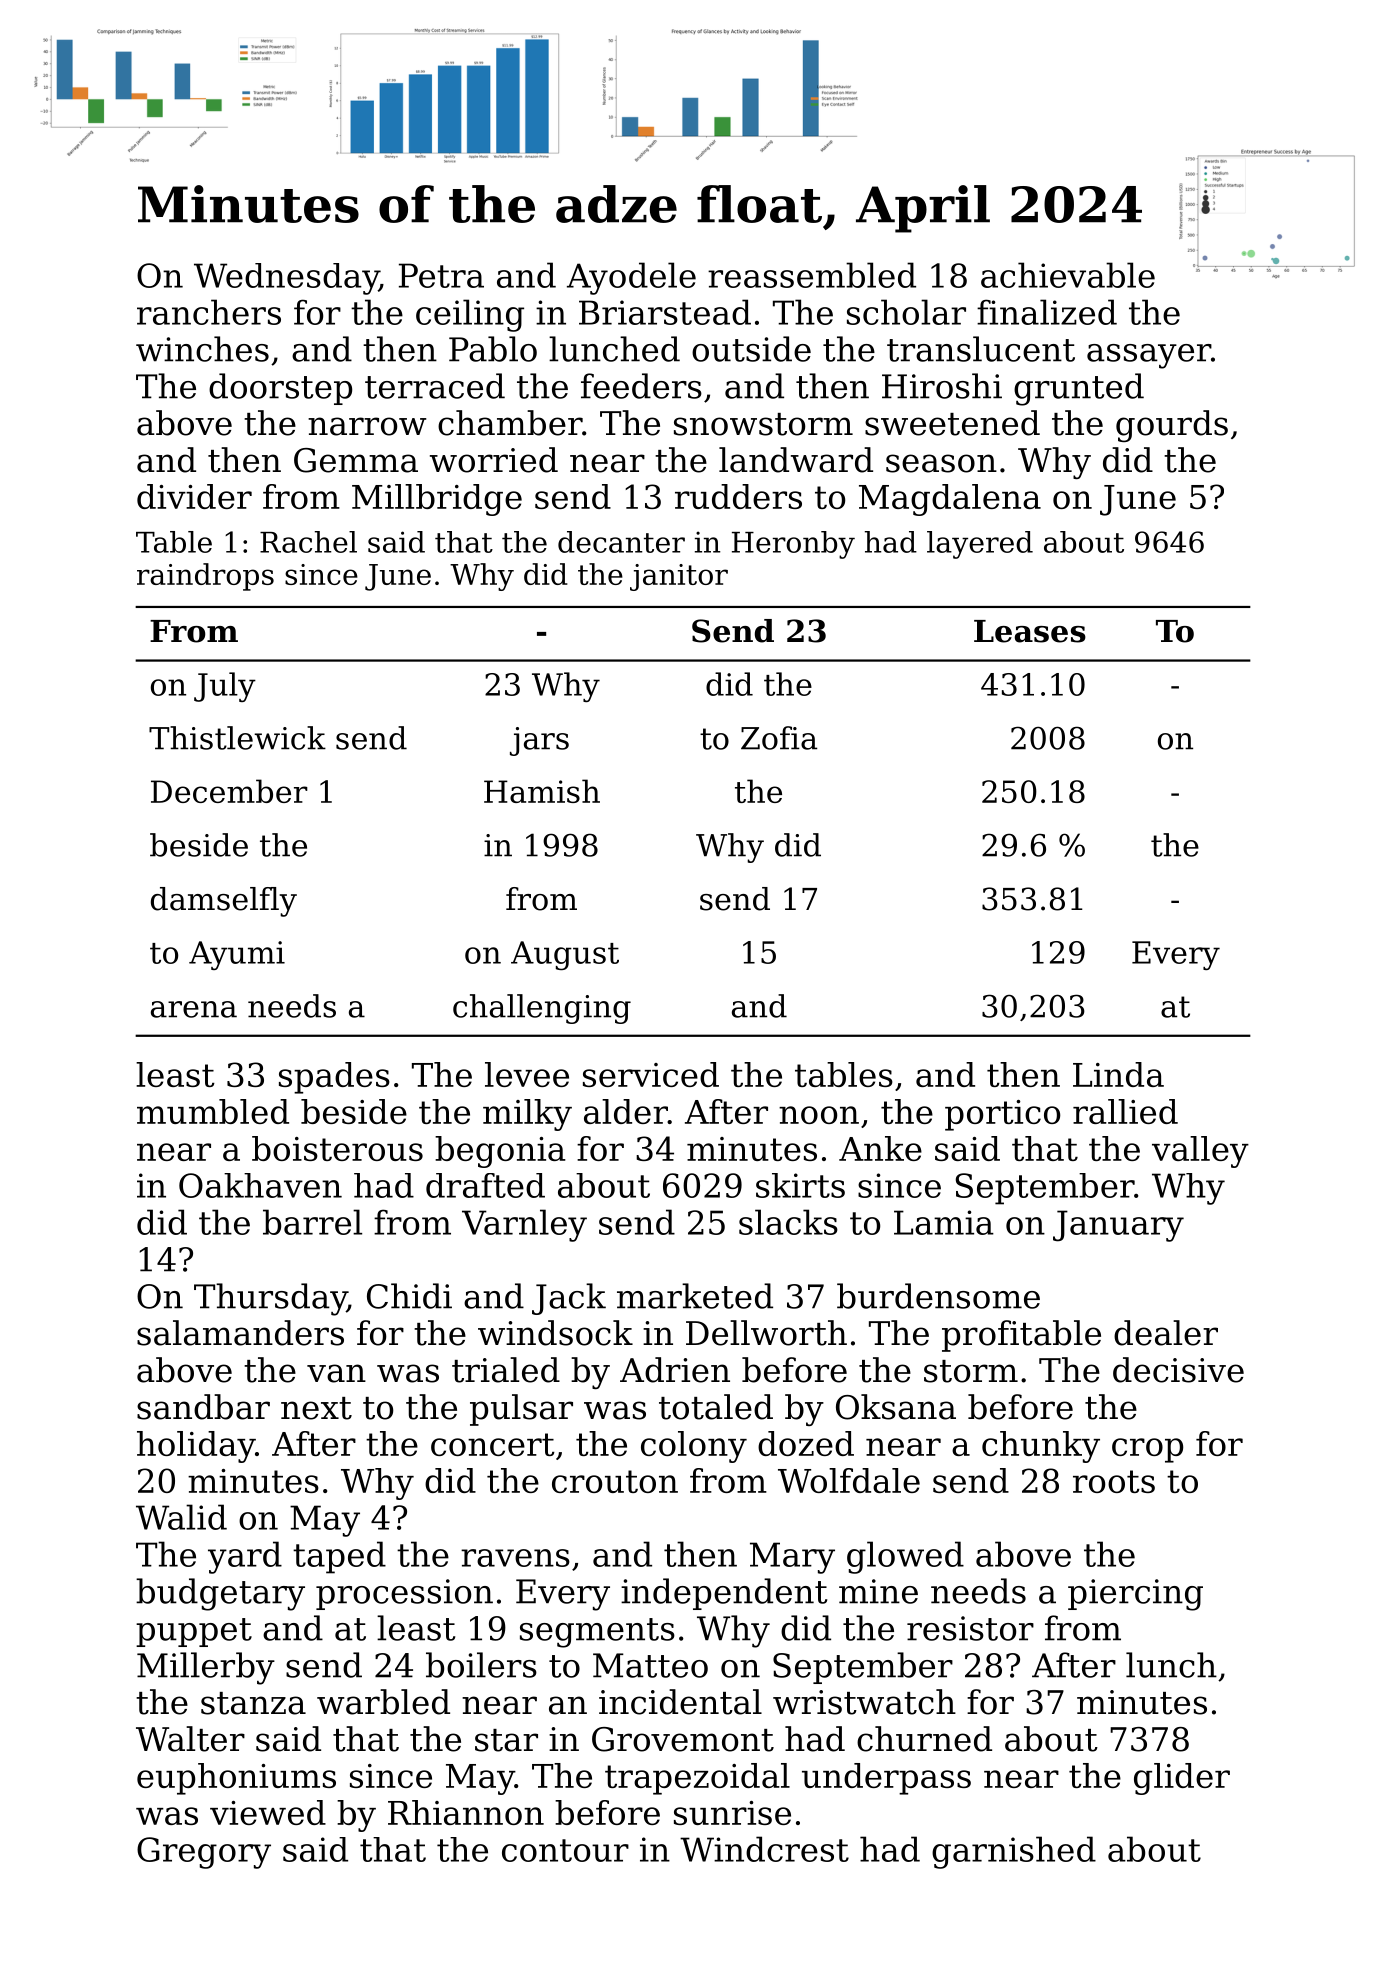 The height and width of the page is (1969, 1386). What do you see at coordinates (970, 1628) in the page?
I see `resistor` at bounding box center [970, 1628].
